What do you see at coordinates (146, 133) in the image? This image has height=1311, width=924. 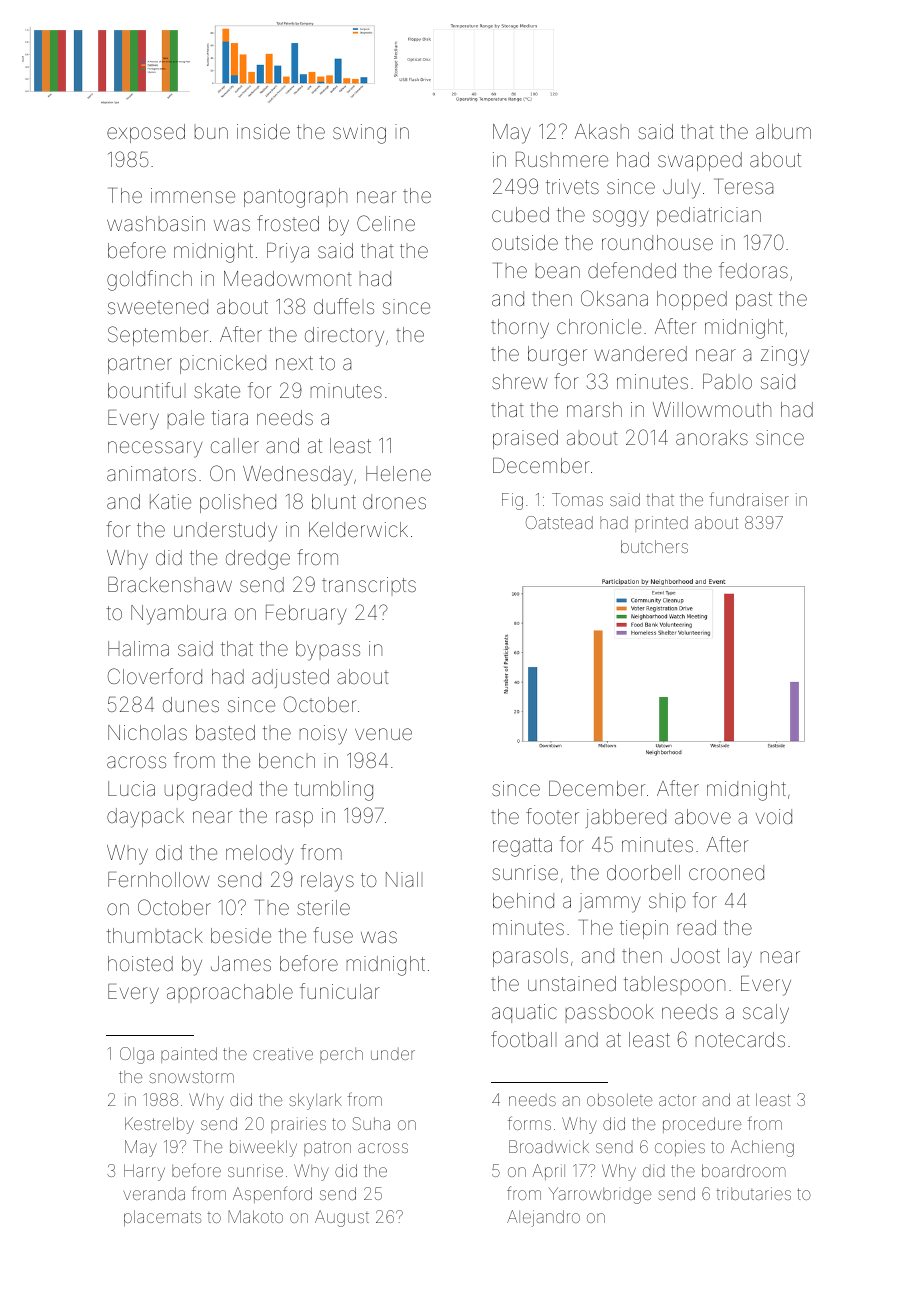 I see `exposed` at bounding box center [146, 133].
